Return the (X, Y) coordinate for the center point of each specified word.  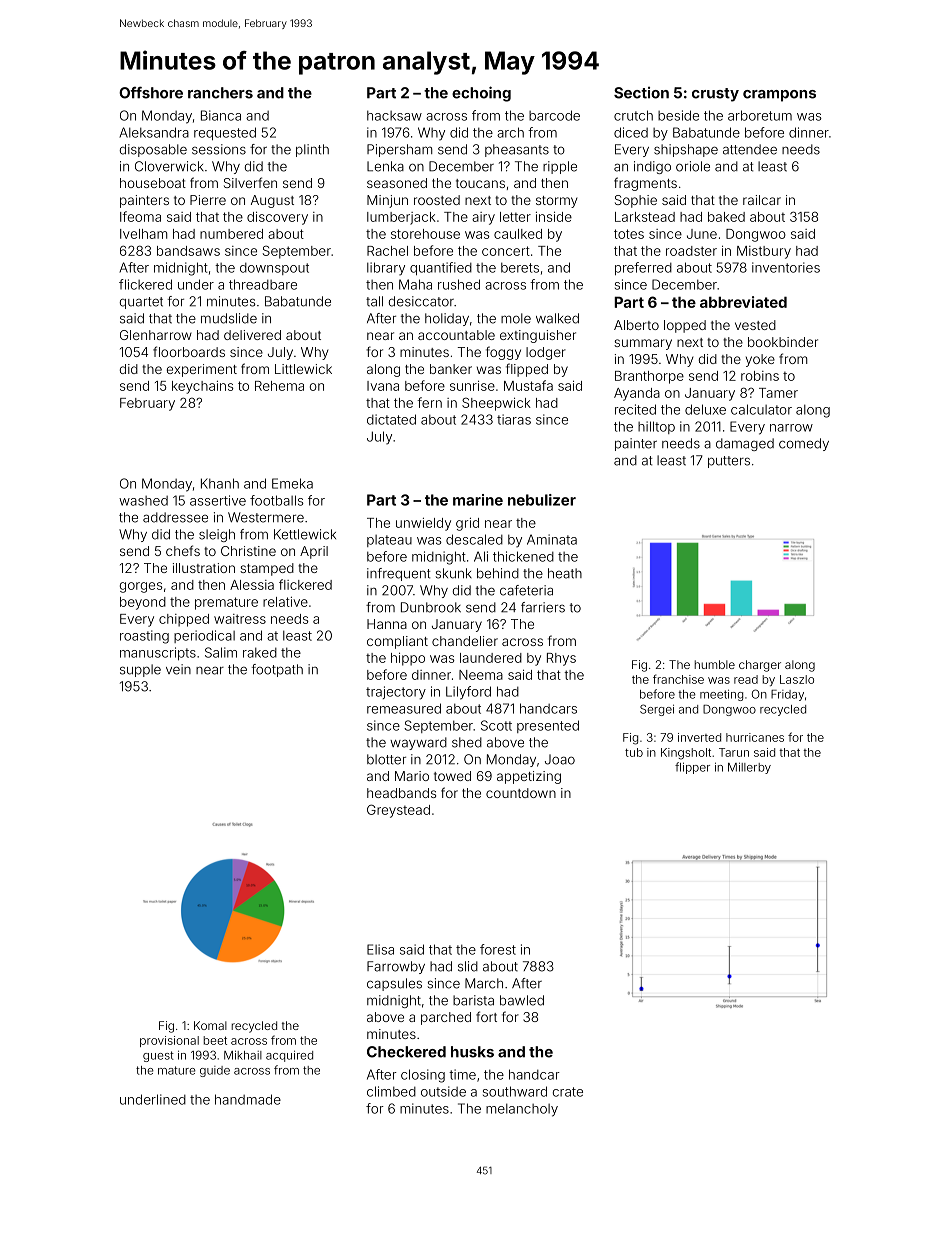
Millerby (749, 768)
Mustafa (528, 385)
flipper (692, 768)
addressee (175, 517)
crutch (633, 115)
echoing (481, 94)
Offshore (151, 92)
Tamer (778, 393)
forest (498, 949)
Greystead (398, 811)
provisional (169, 1041)
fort (486, 1016)
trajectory (396, 693)
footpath (277, 670)
